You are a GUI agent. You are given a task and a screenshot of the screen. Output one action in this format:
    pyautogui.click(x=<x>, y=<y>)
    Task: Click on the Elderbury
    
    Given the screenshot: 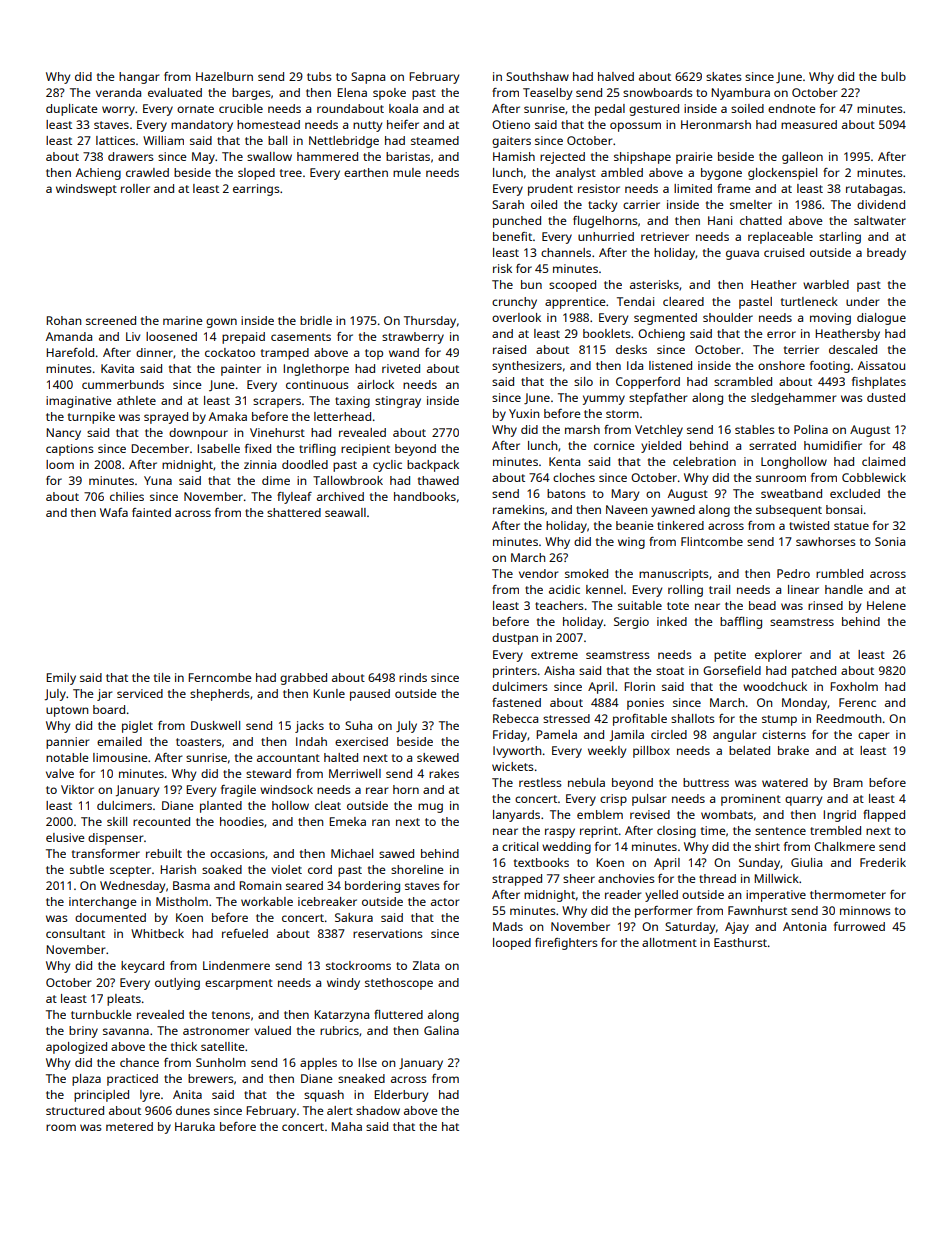 What is the action you would take?
    pyautogui.click(x=401, y=1096)
